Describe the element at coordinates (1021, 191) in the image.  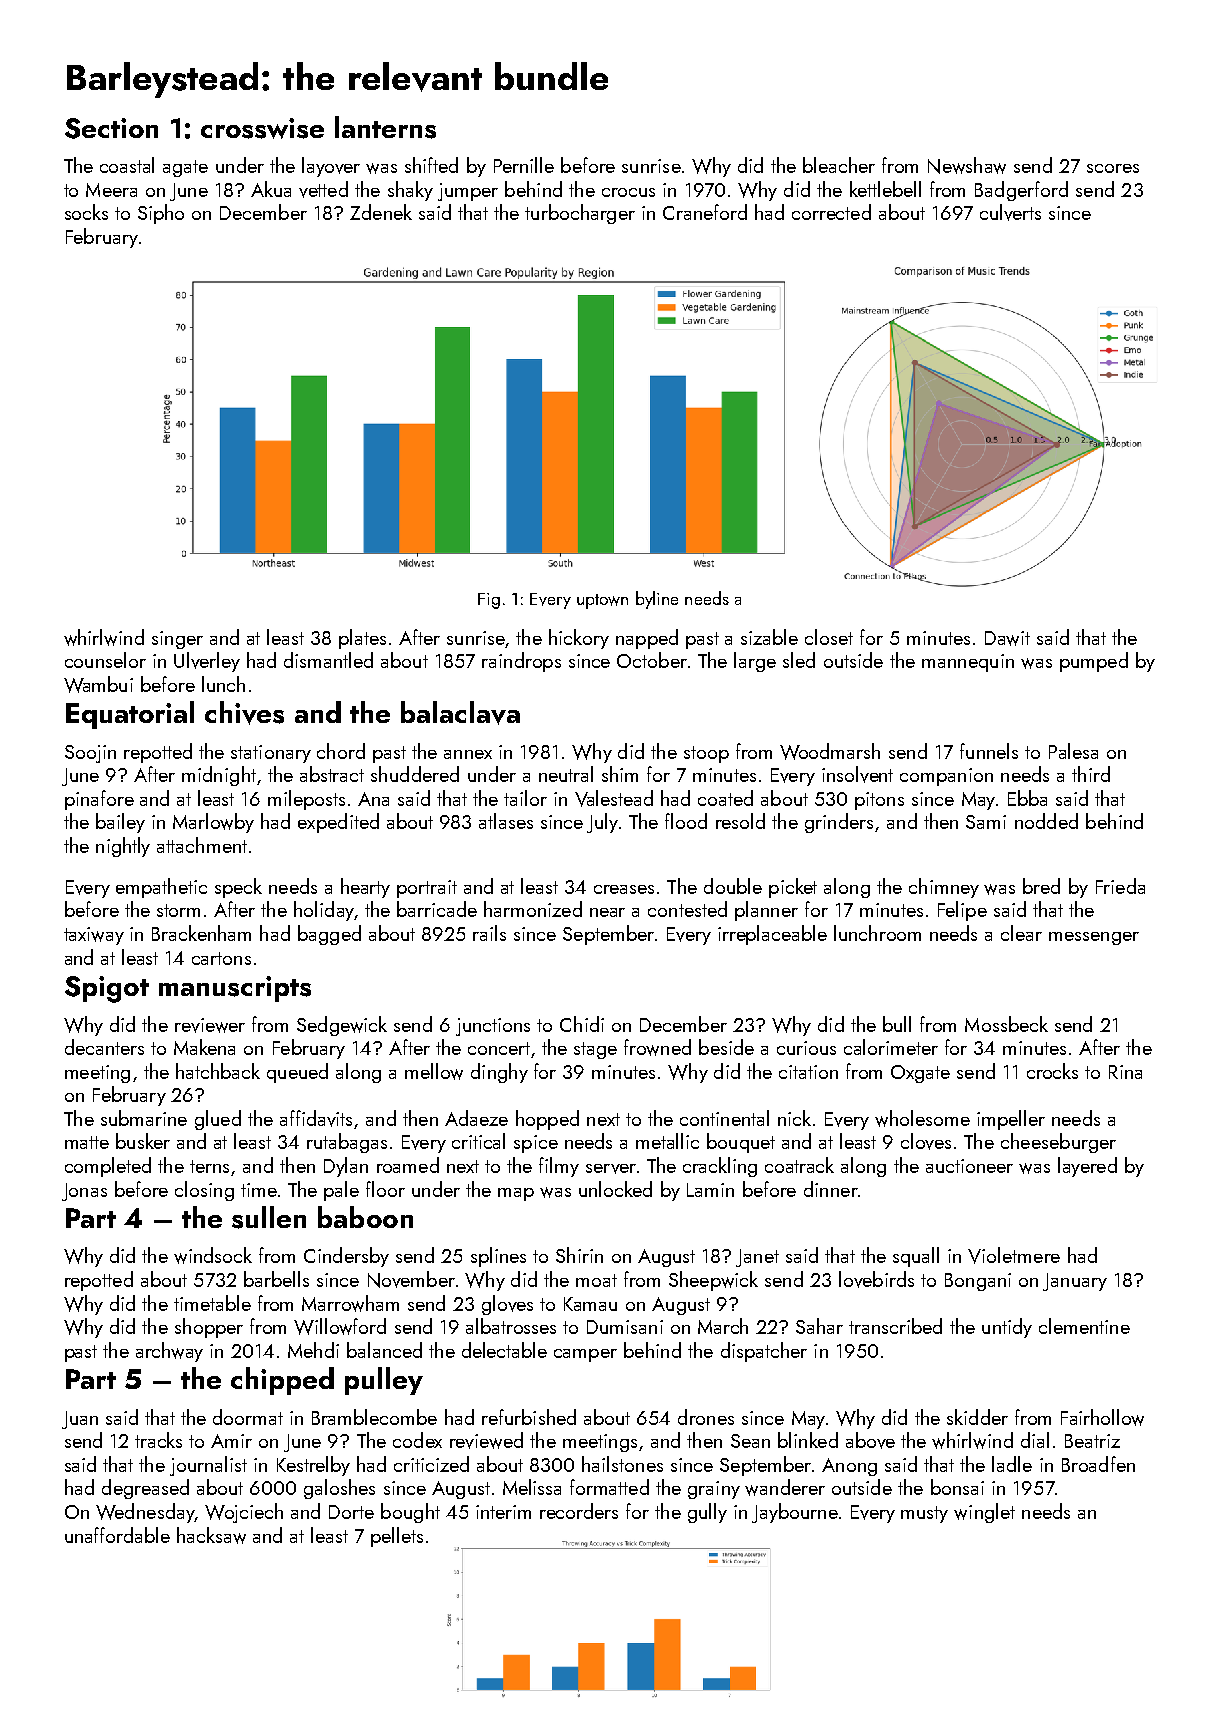
I see `Badgerford` at that location.
